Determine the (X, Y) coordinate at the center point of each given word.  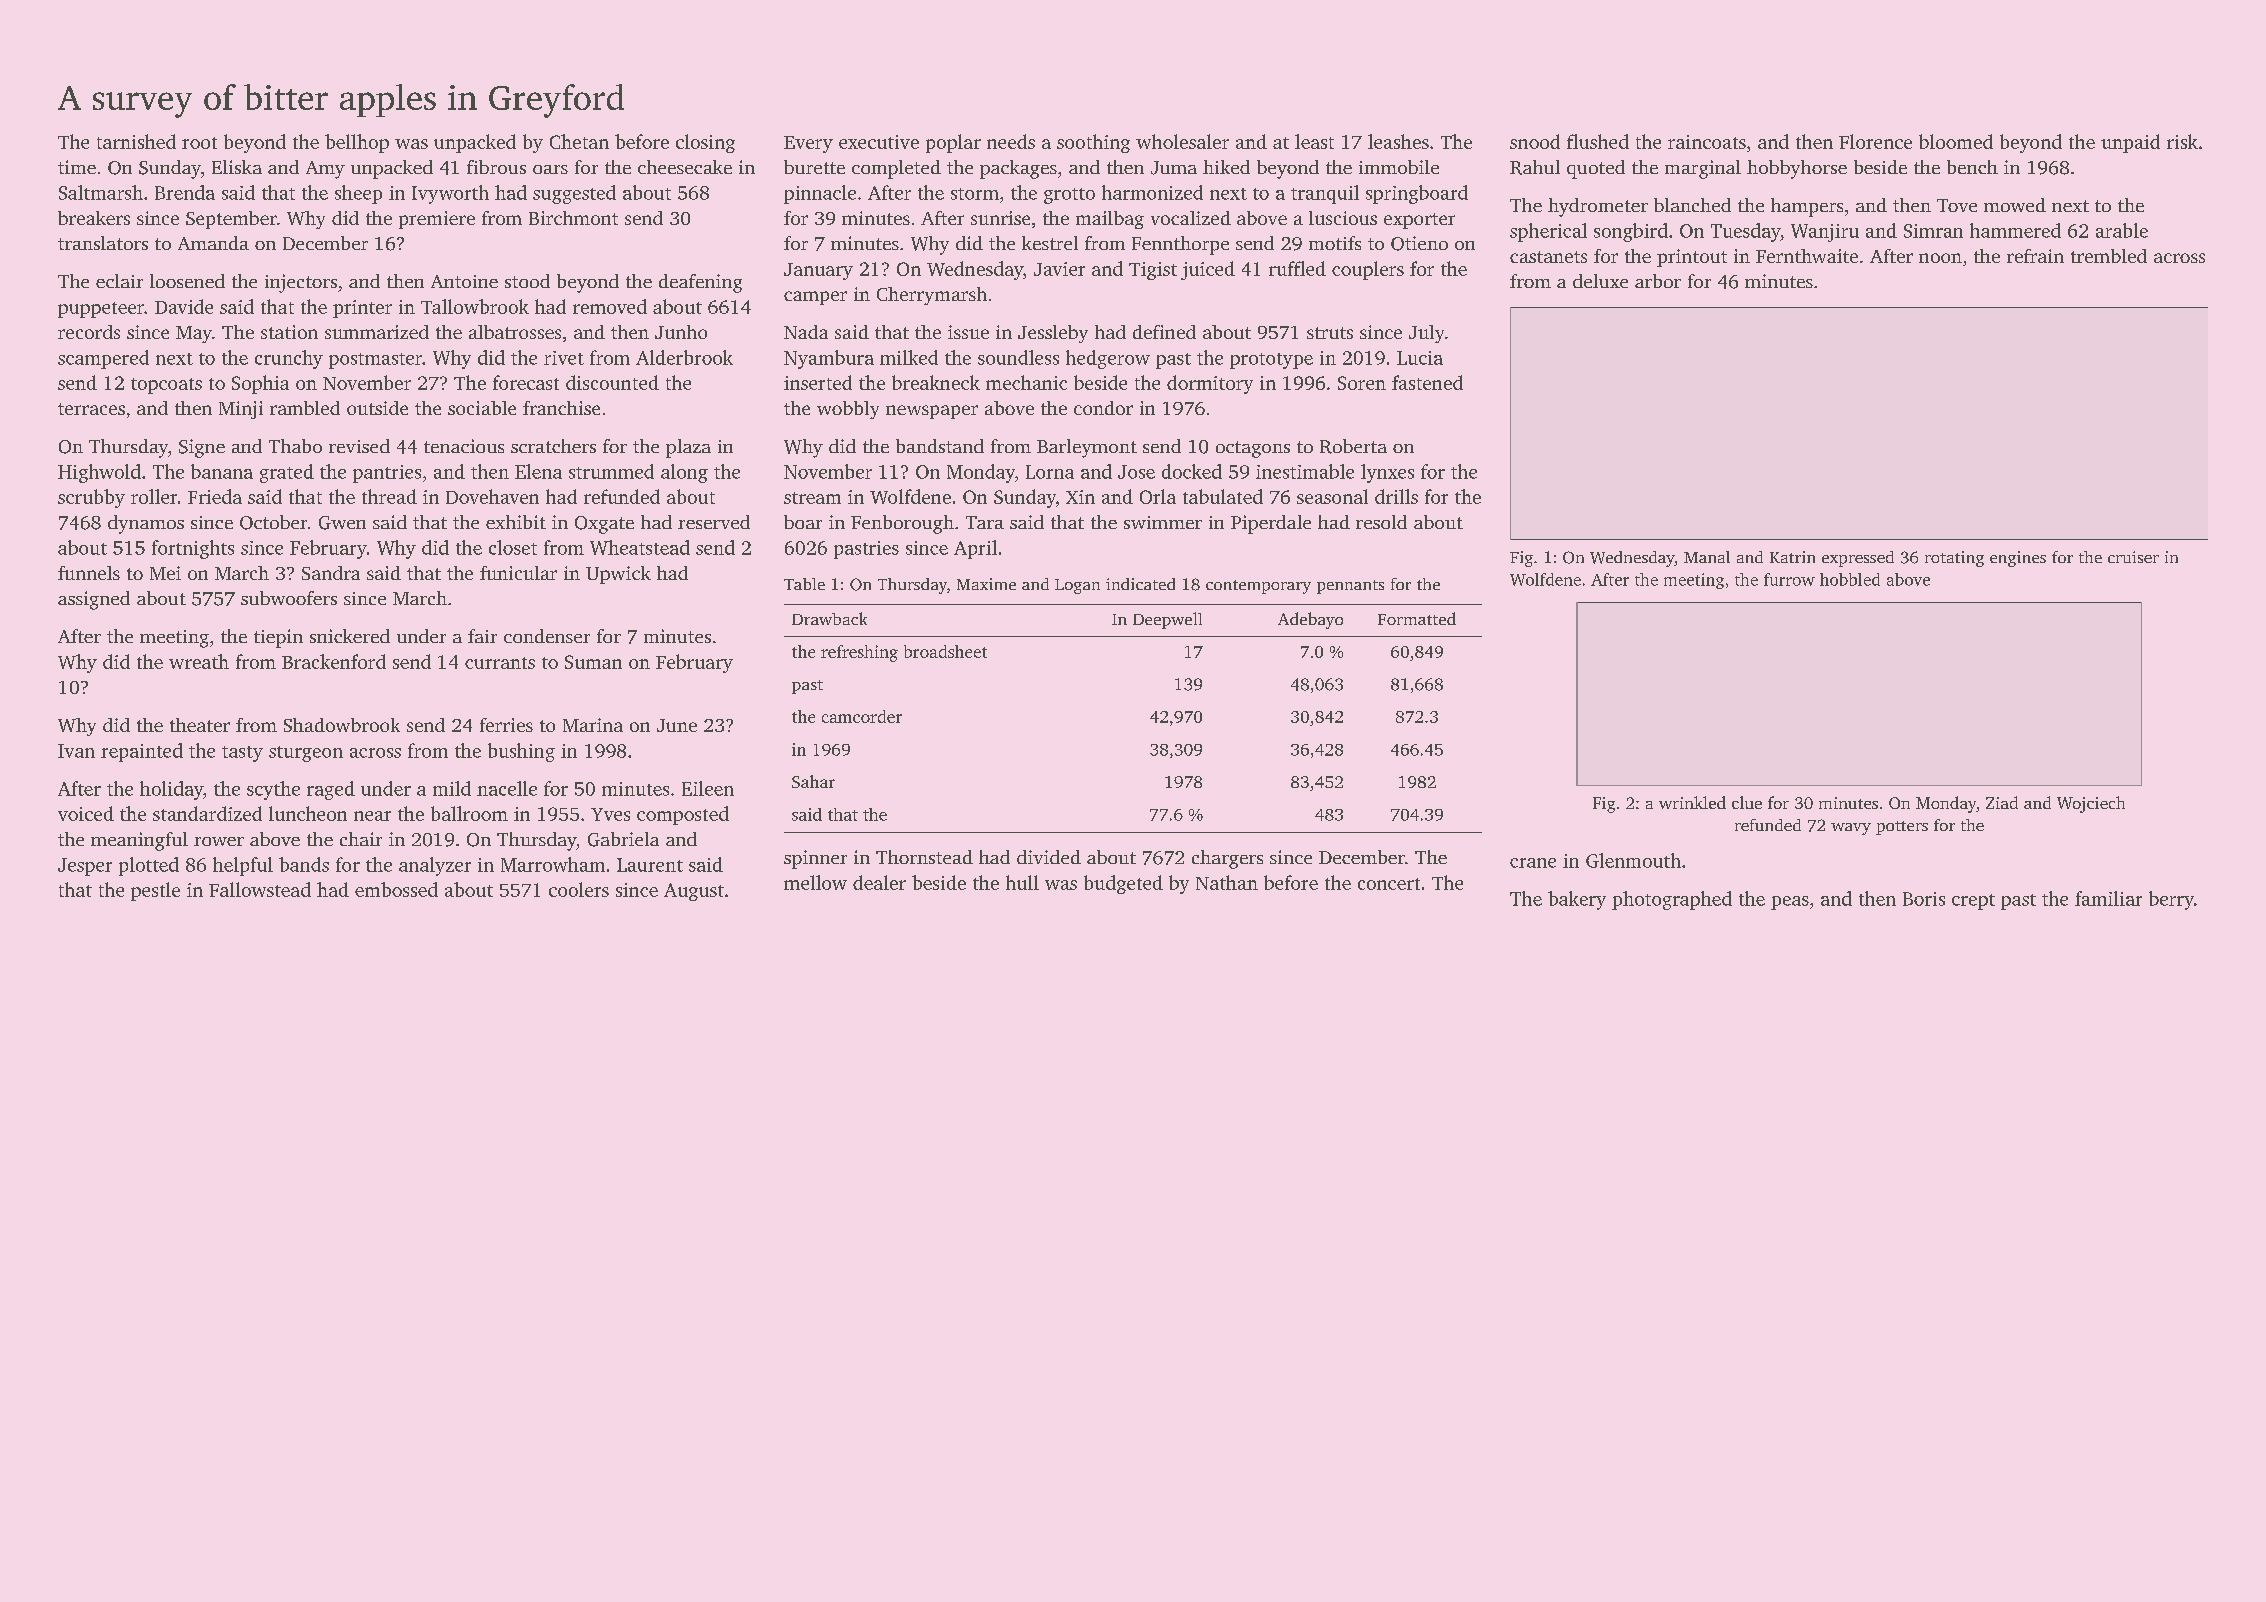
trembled (2109, 256)
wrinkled (1692, 802)
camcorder (862, 716)
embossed (396, 889)
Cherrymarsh (932, 296)
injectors (301, 283)
